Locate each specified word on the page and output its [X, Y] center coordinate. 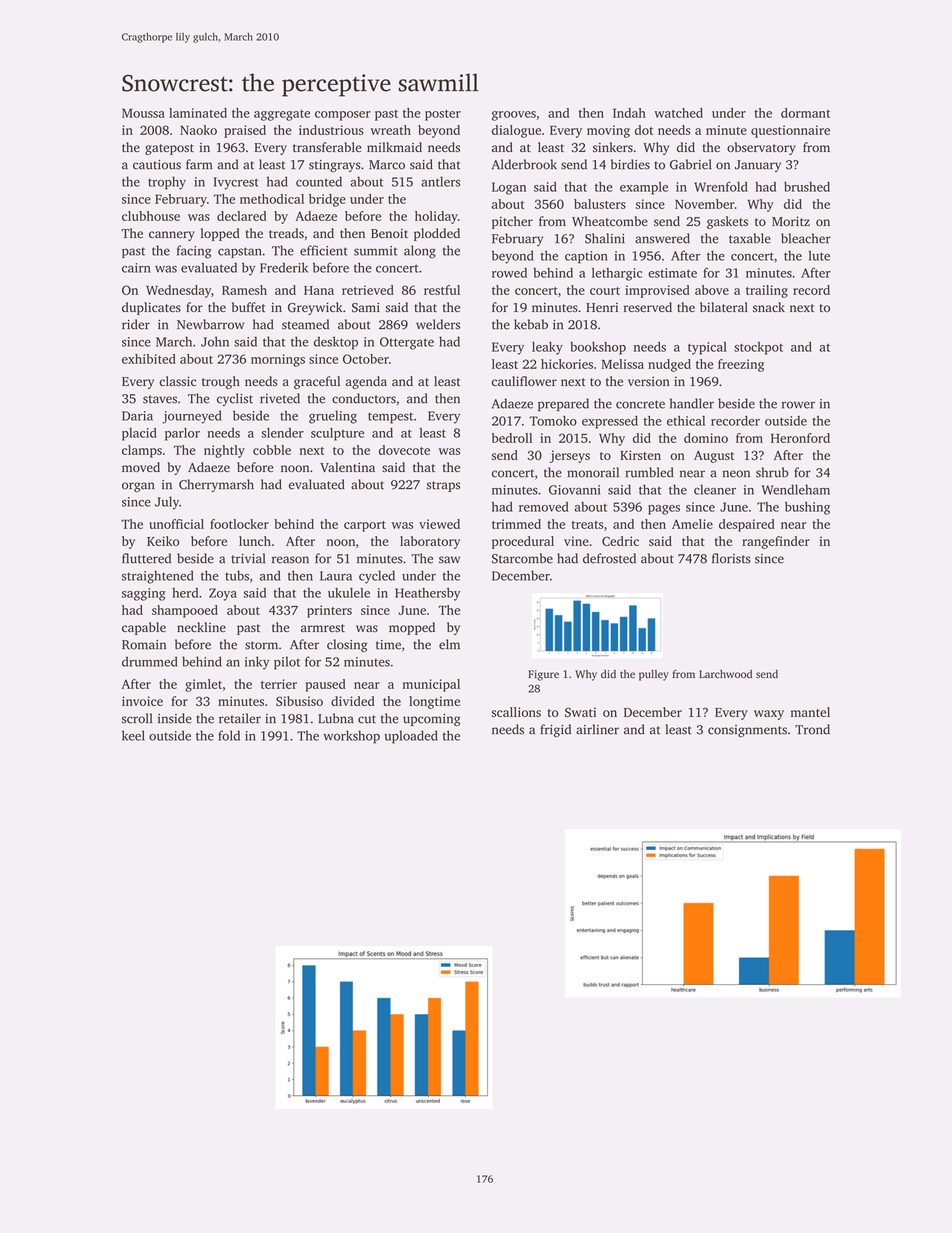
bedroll [512, 438]
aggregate [282, 115]
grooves [514, 116]
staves [160, 399]
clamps [142, 451]
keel [133, 735]
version [649, 381]
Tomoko [553, 421]
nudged [669, 365]
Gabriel [691, 164]
